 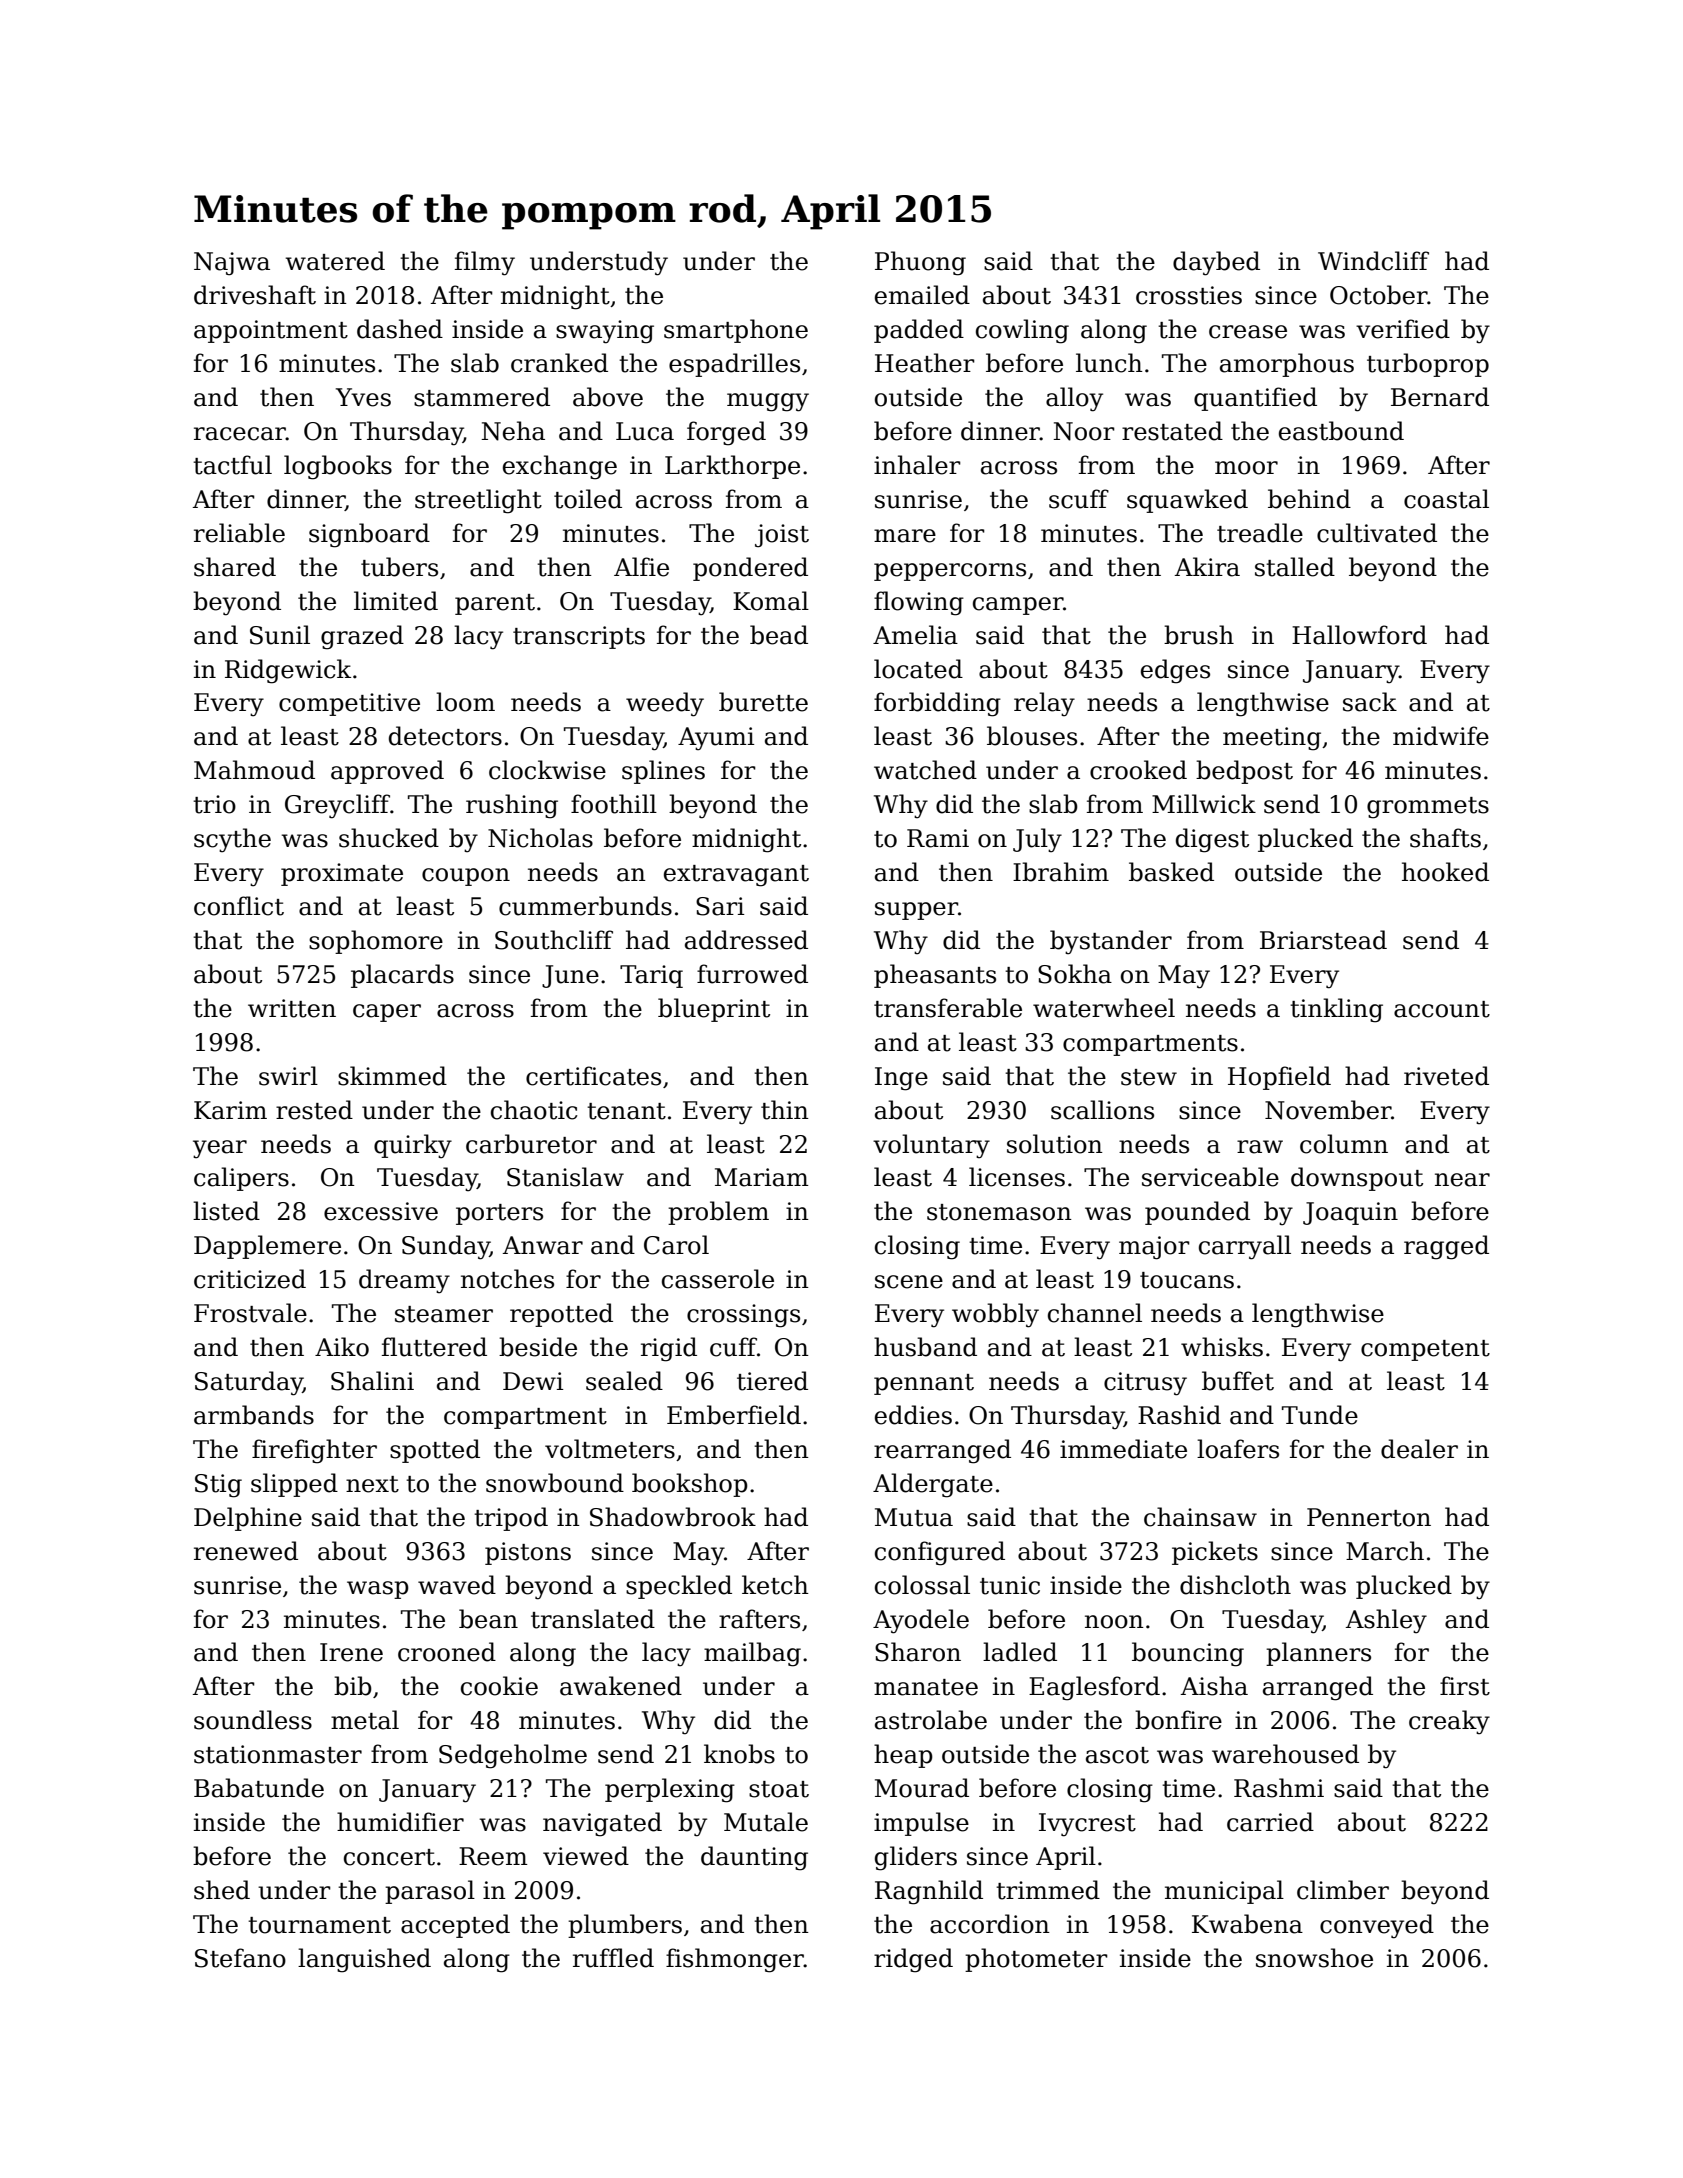 What do you see at coordinates (1270, 1822) in the image?
I see `carried` at bounding box center [1270, 1822].
